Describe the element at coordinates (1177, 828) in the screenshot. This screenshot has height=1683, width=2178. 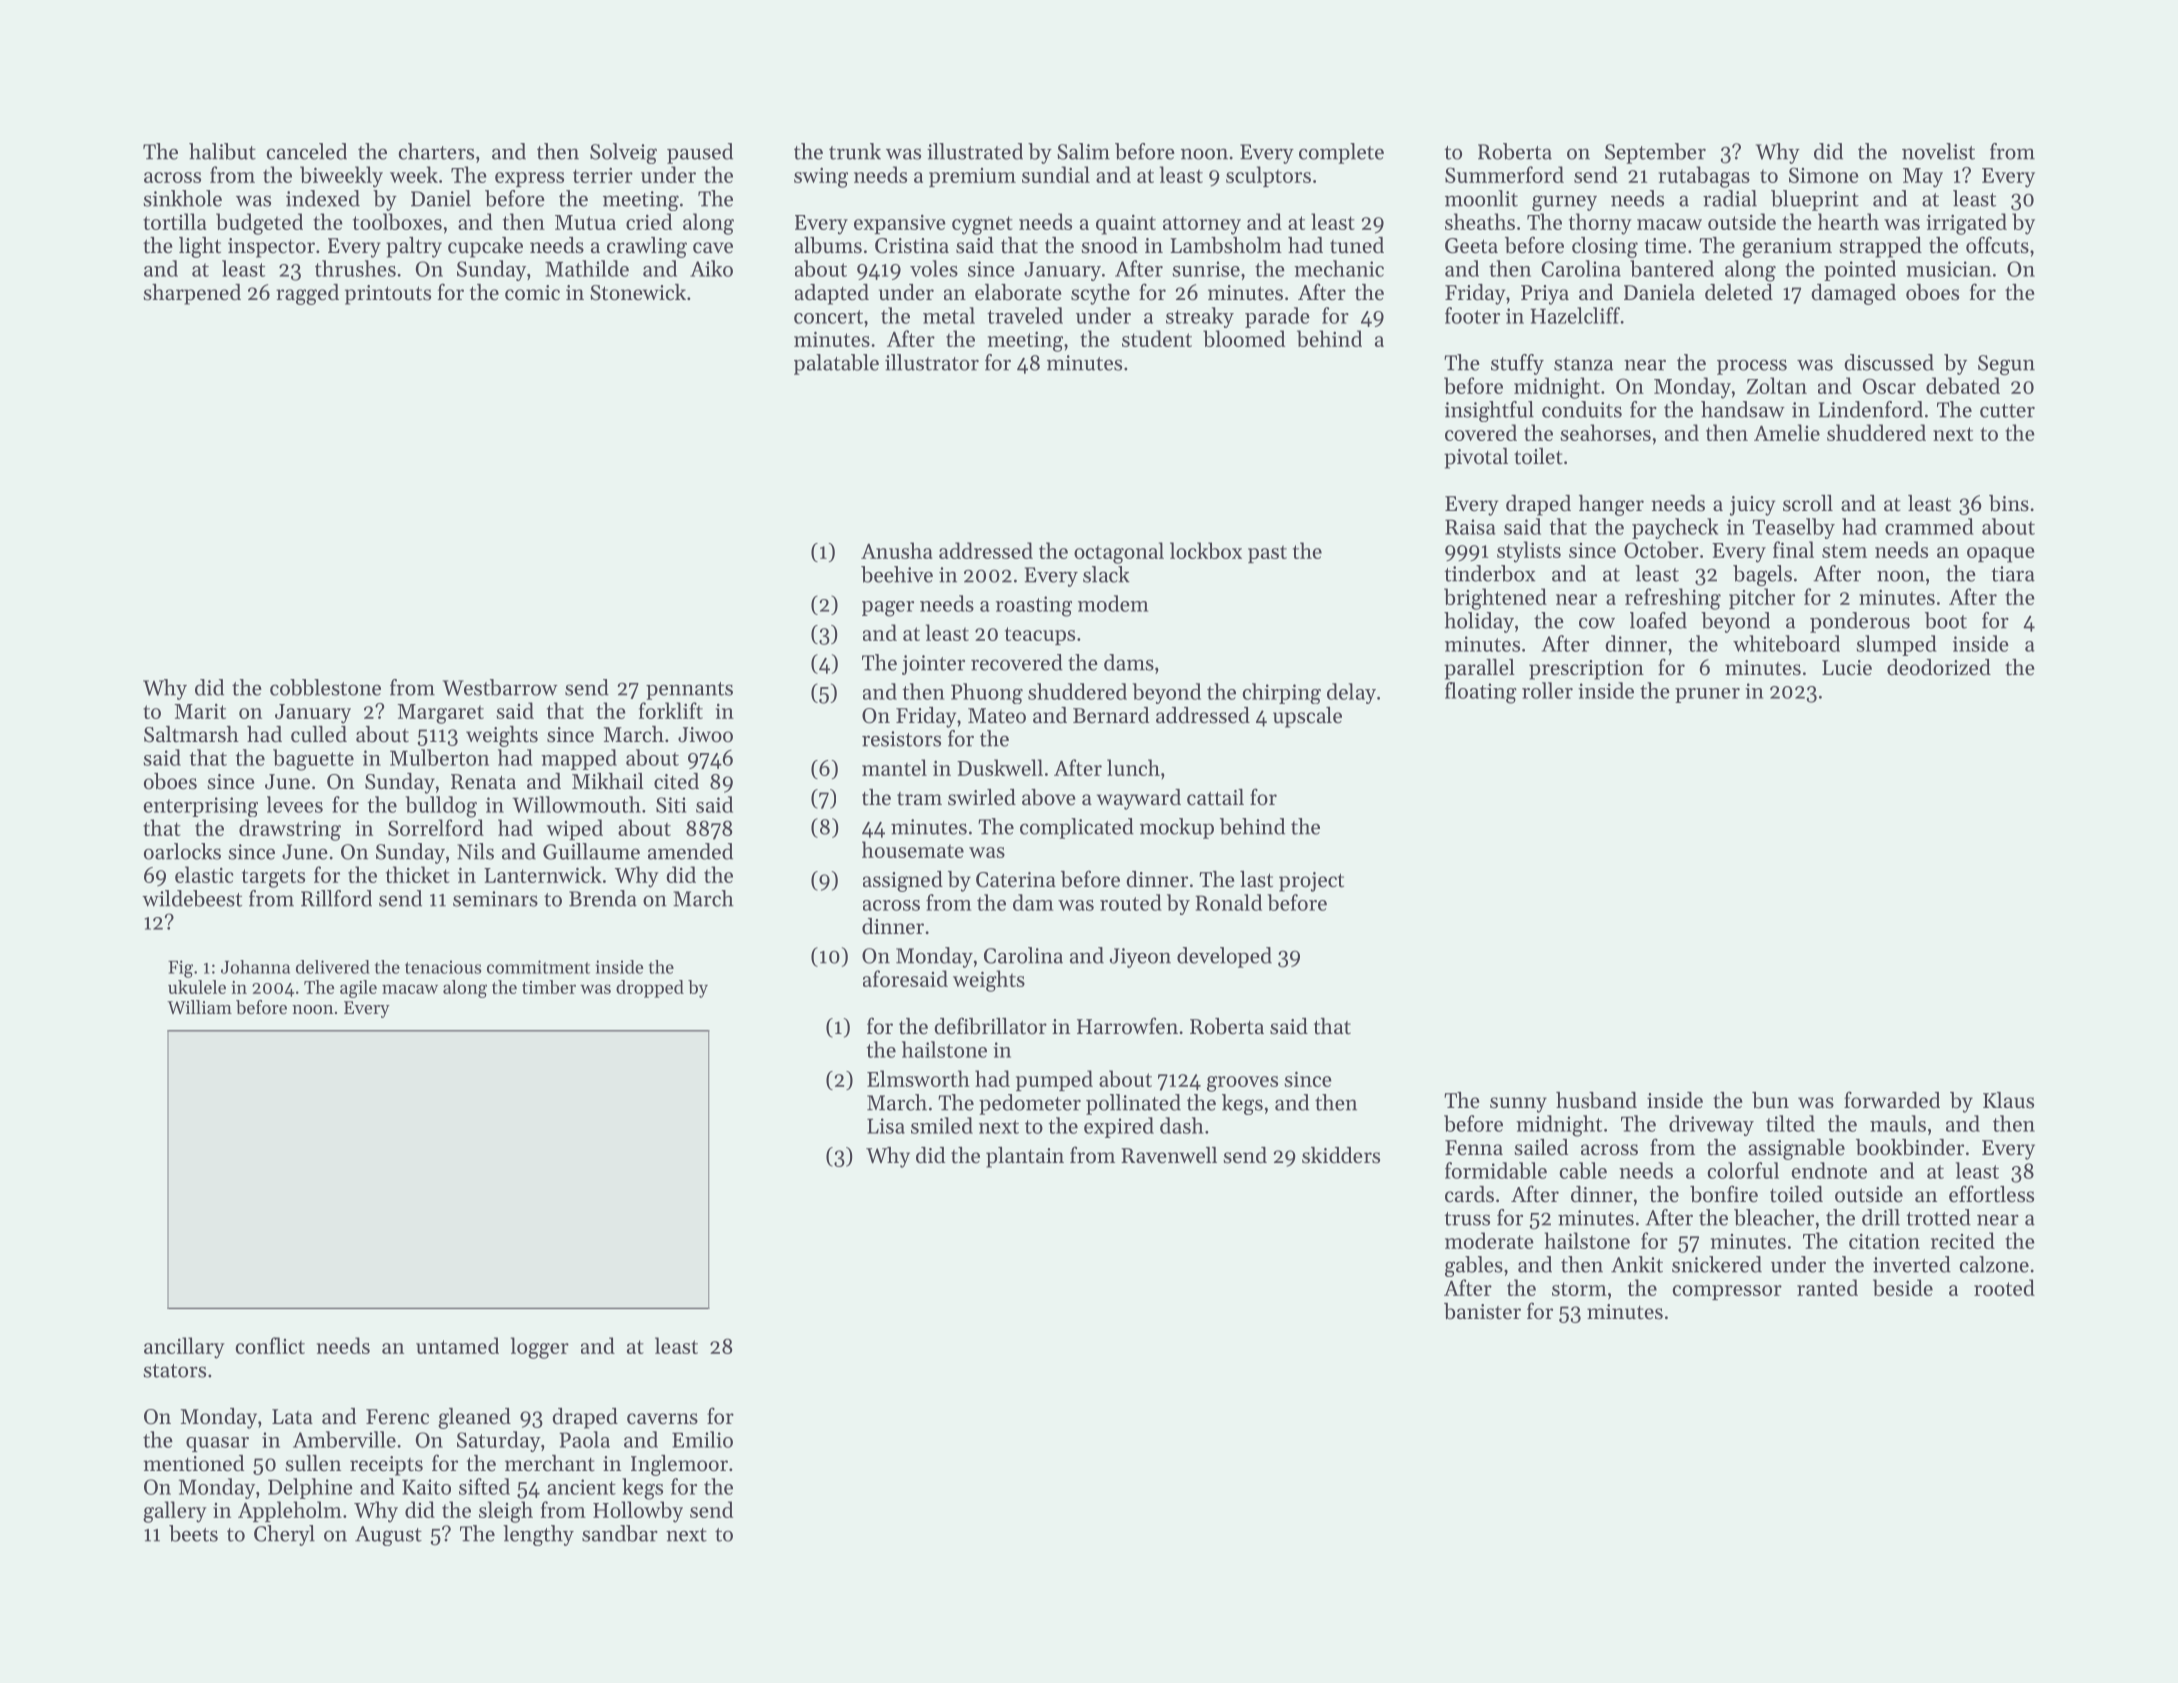
I see `mockup` at that location.
